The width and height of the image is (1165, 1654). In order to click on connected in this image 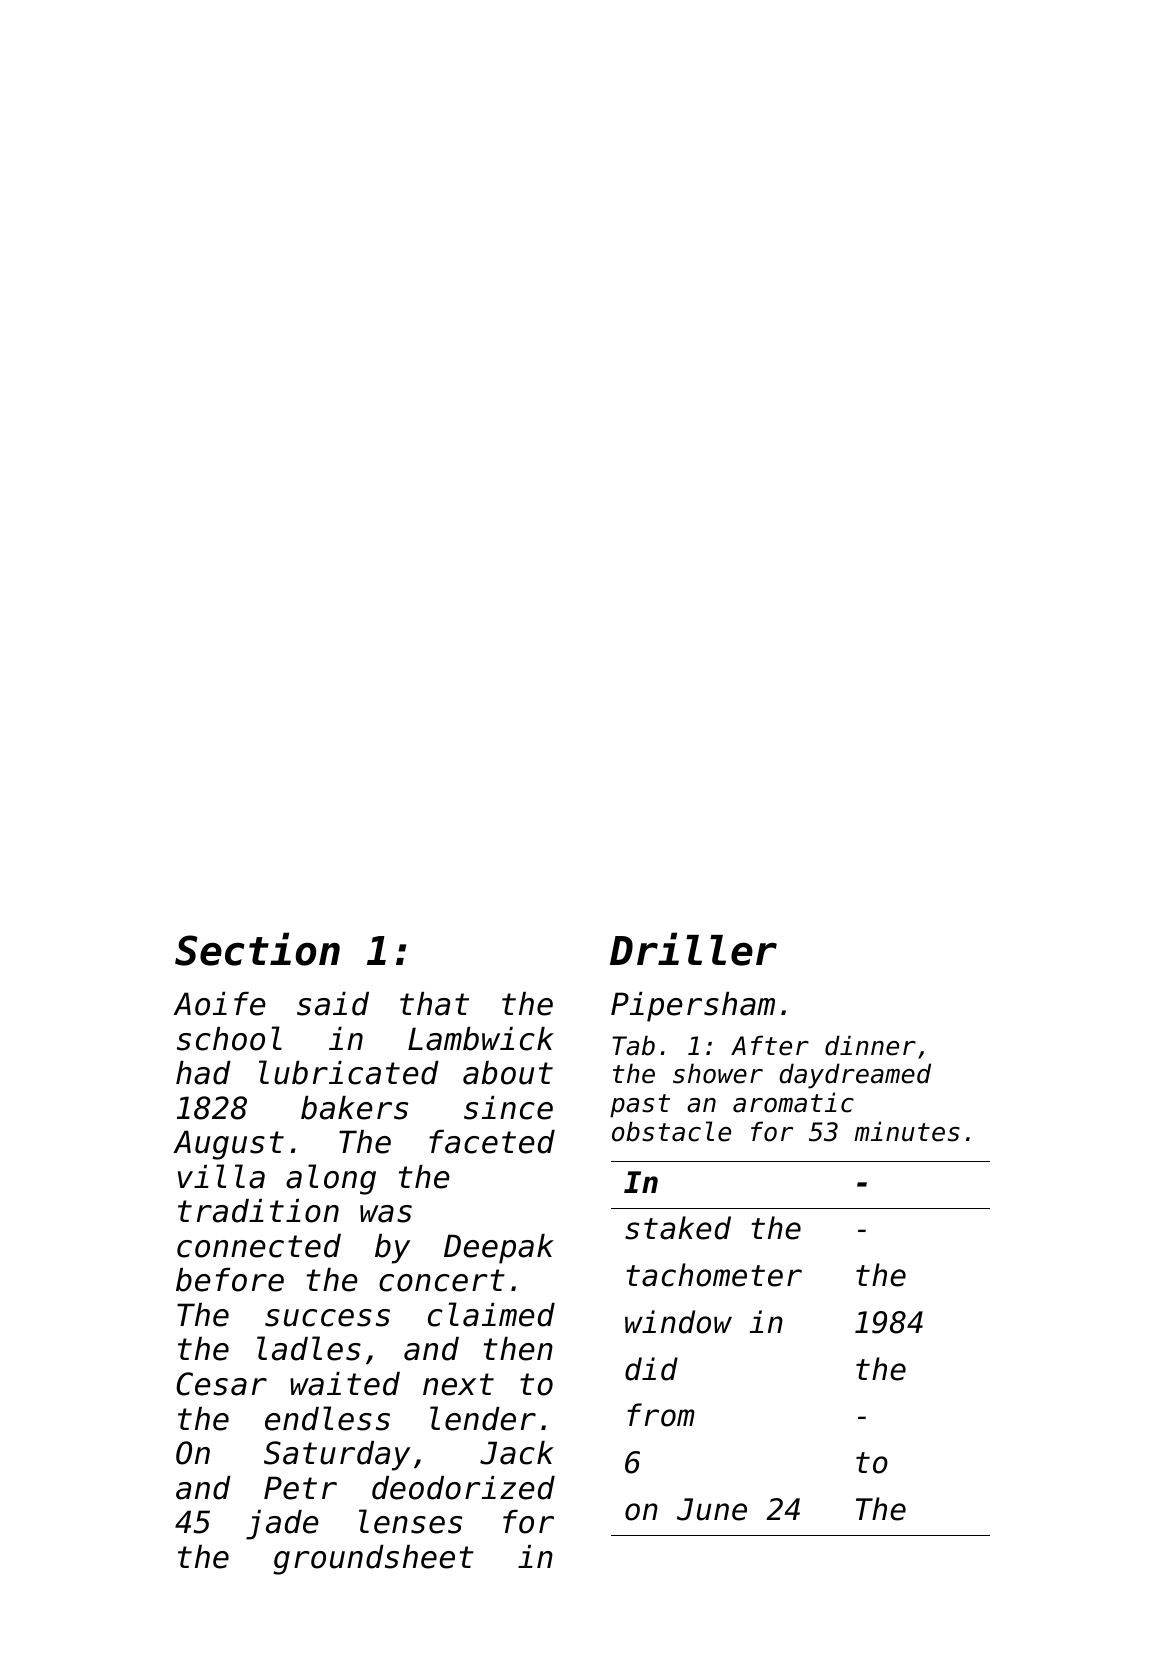, I will do `click(259, 1246)`.
